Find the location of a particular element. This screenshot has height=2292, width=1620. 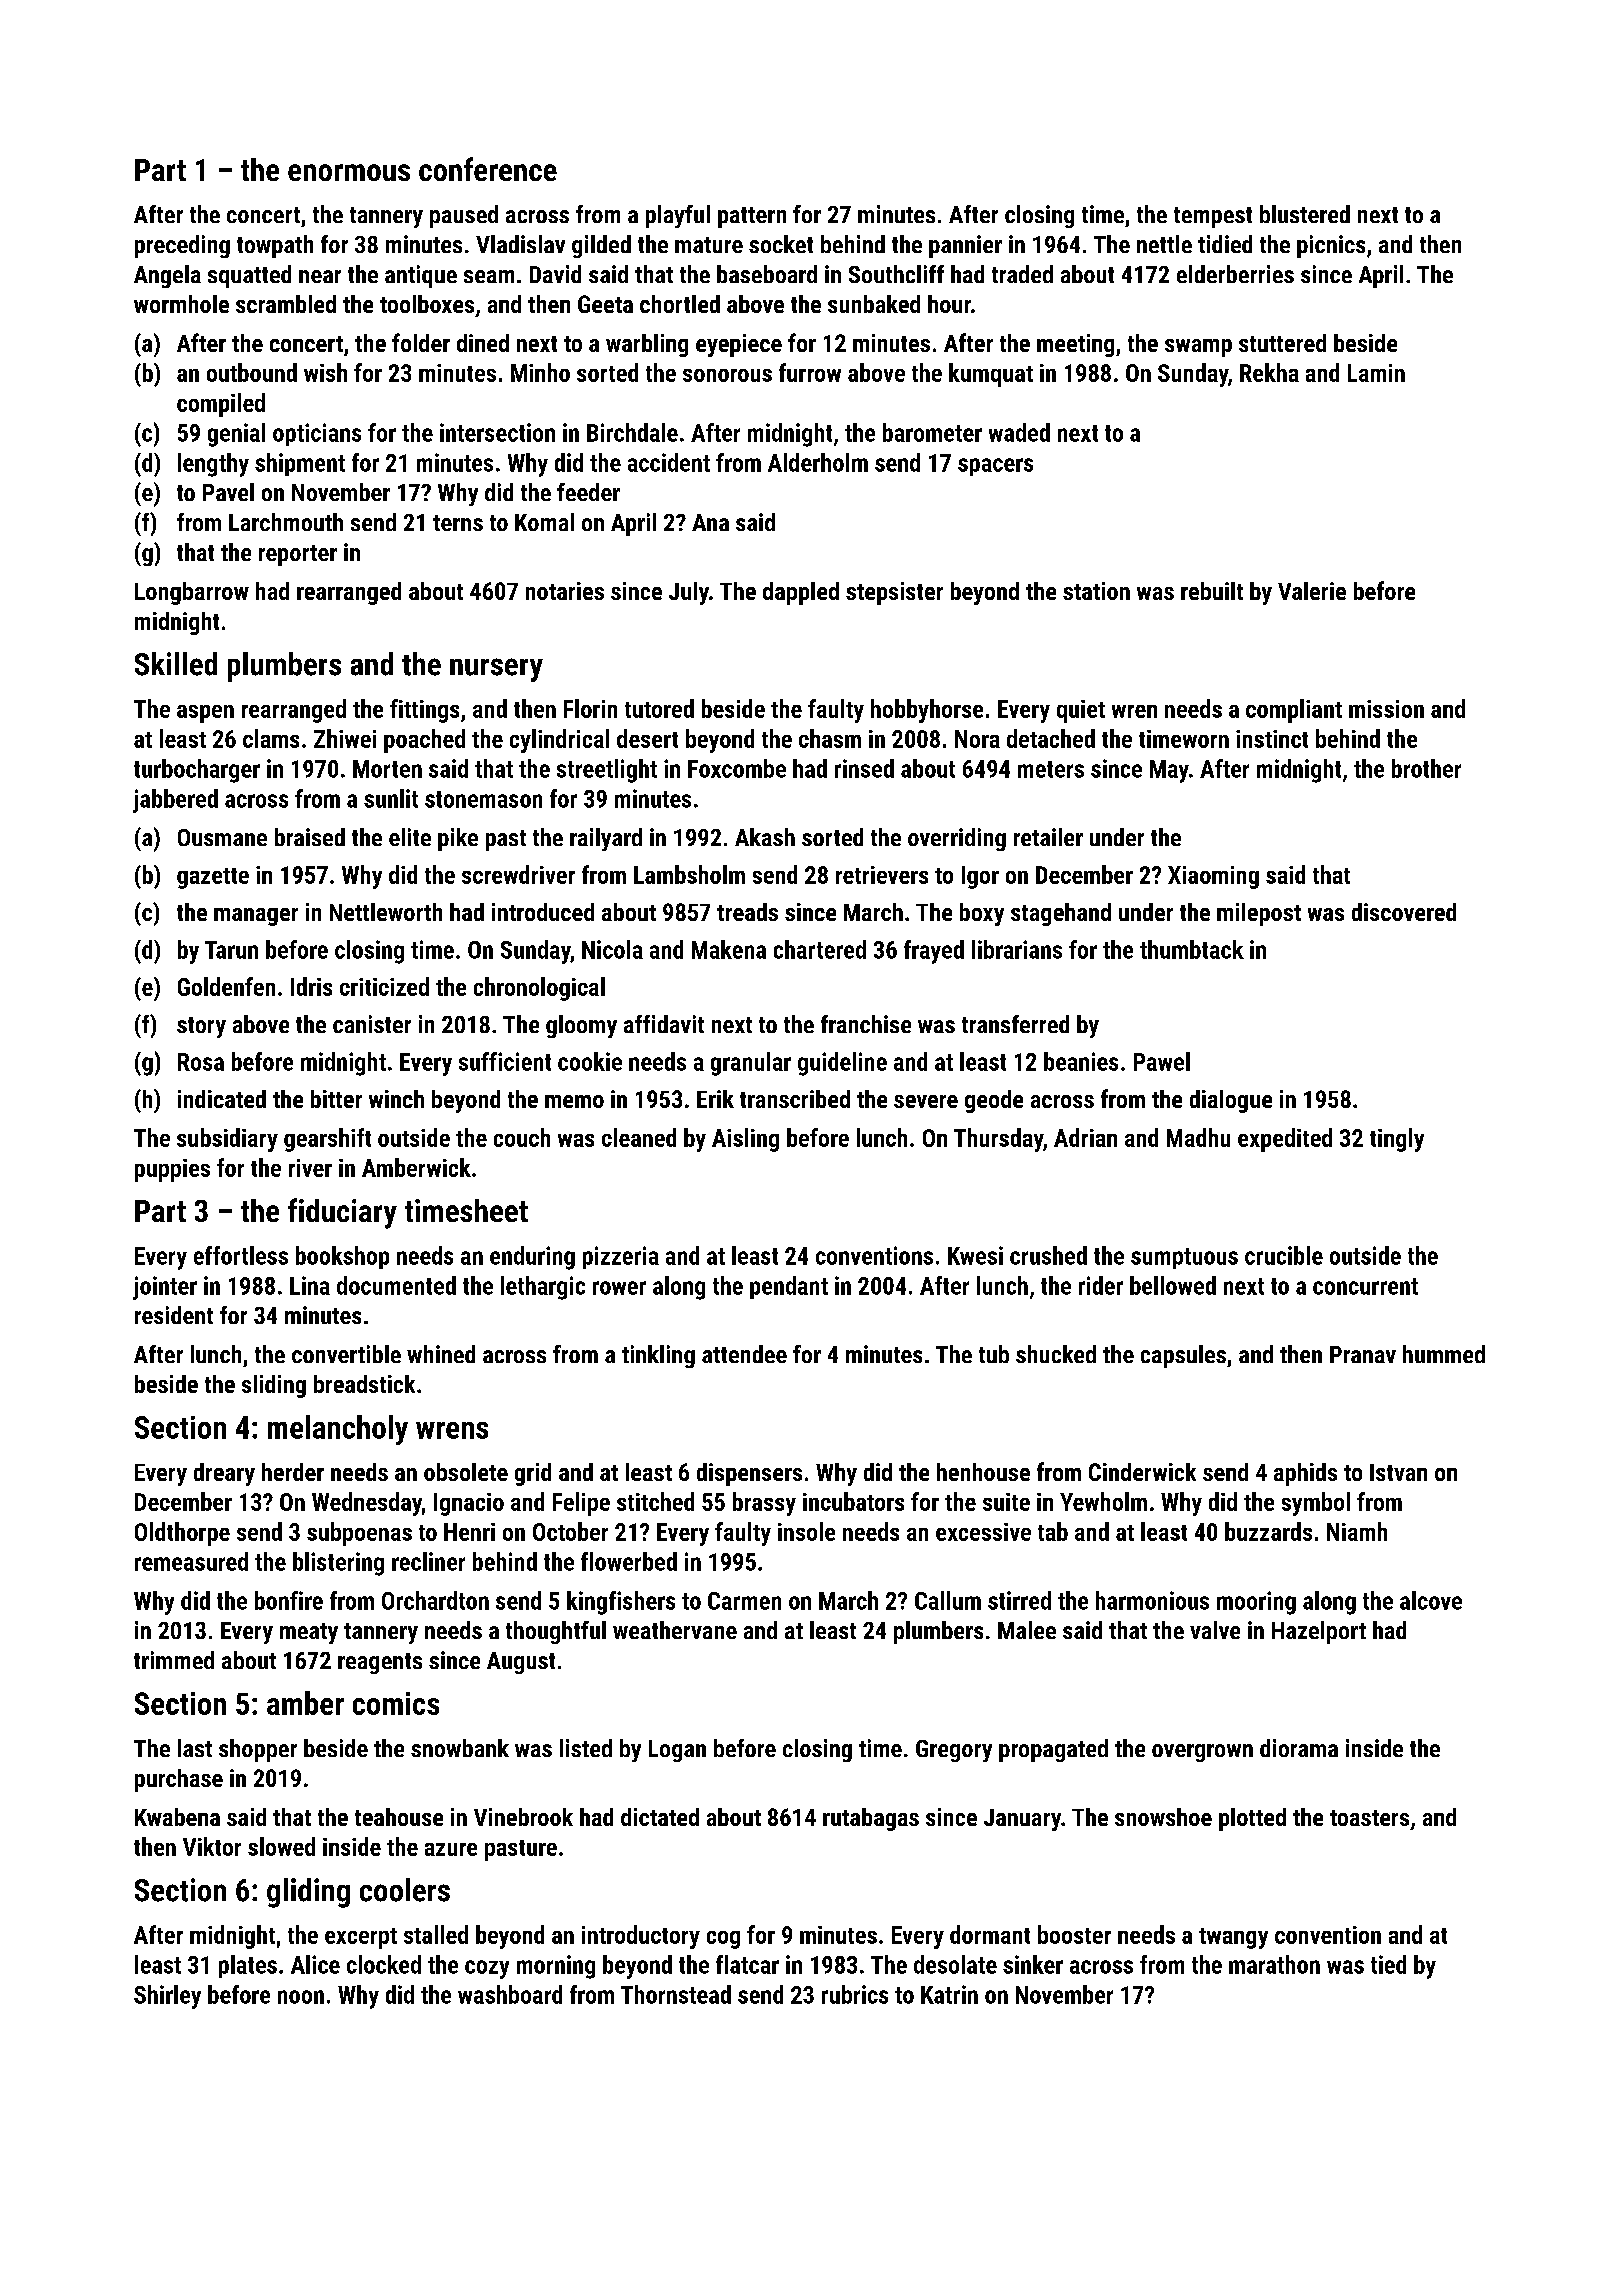

fiduciary is located at coordinates (342, 1213).
